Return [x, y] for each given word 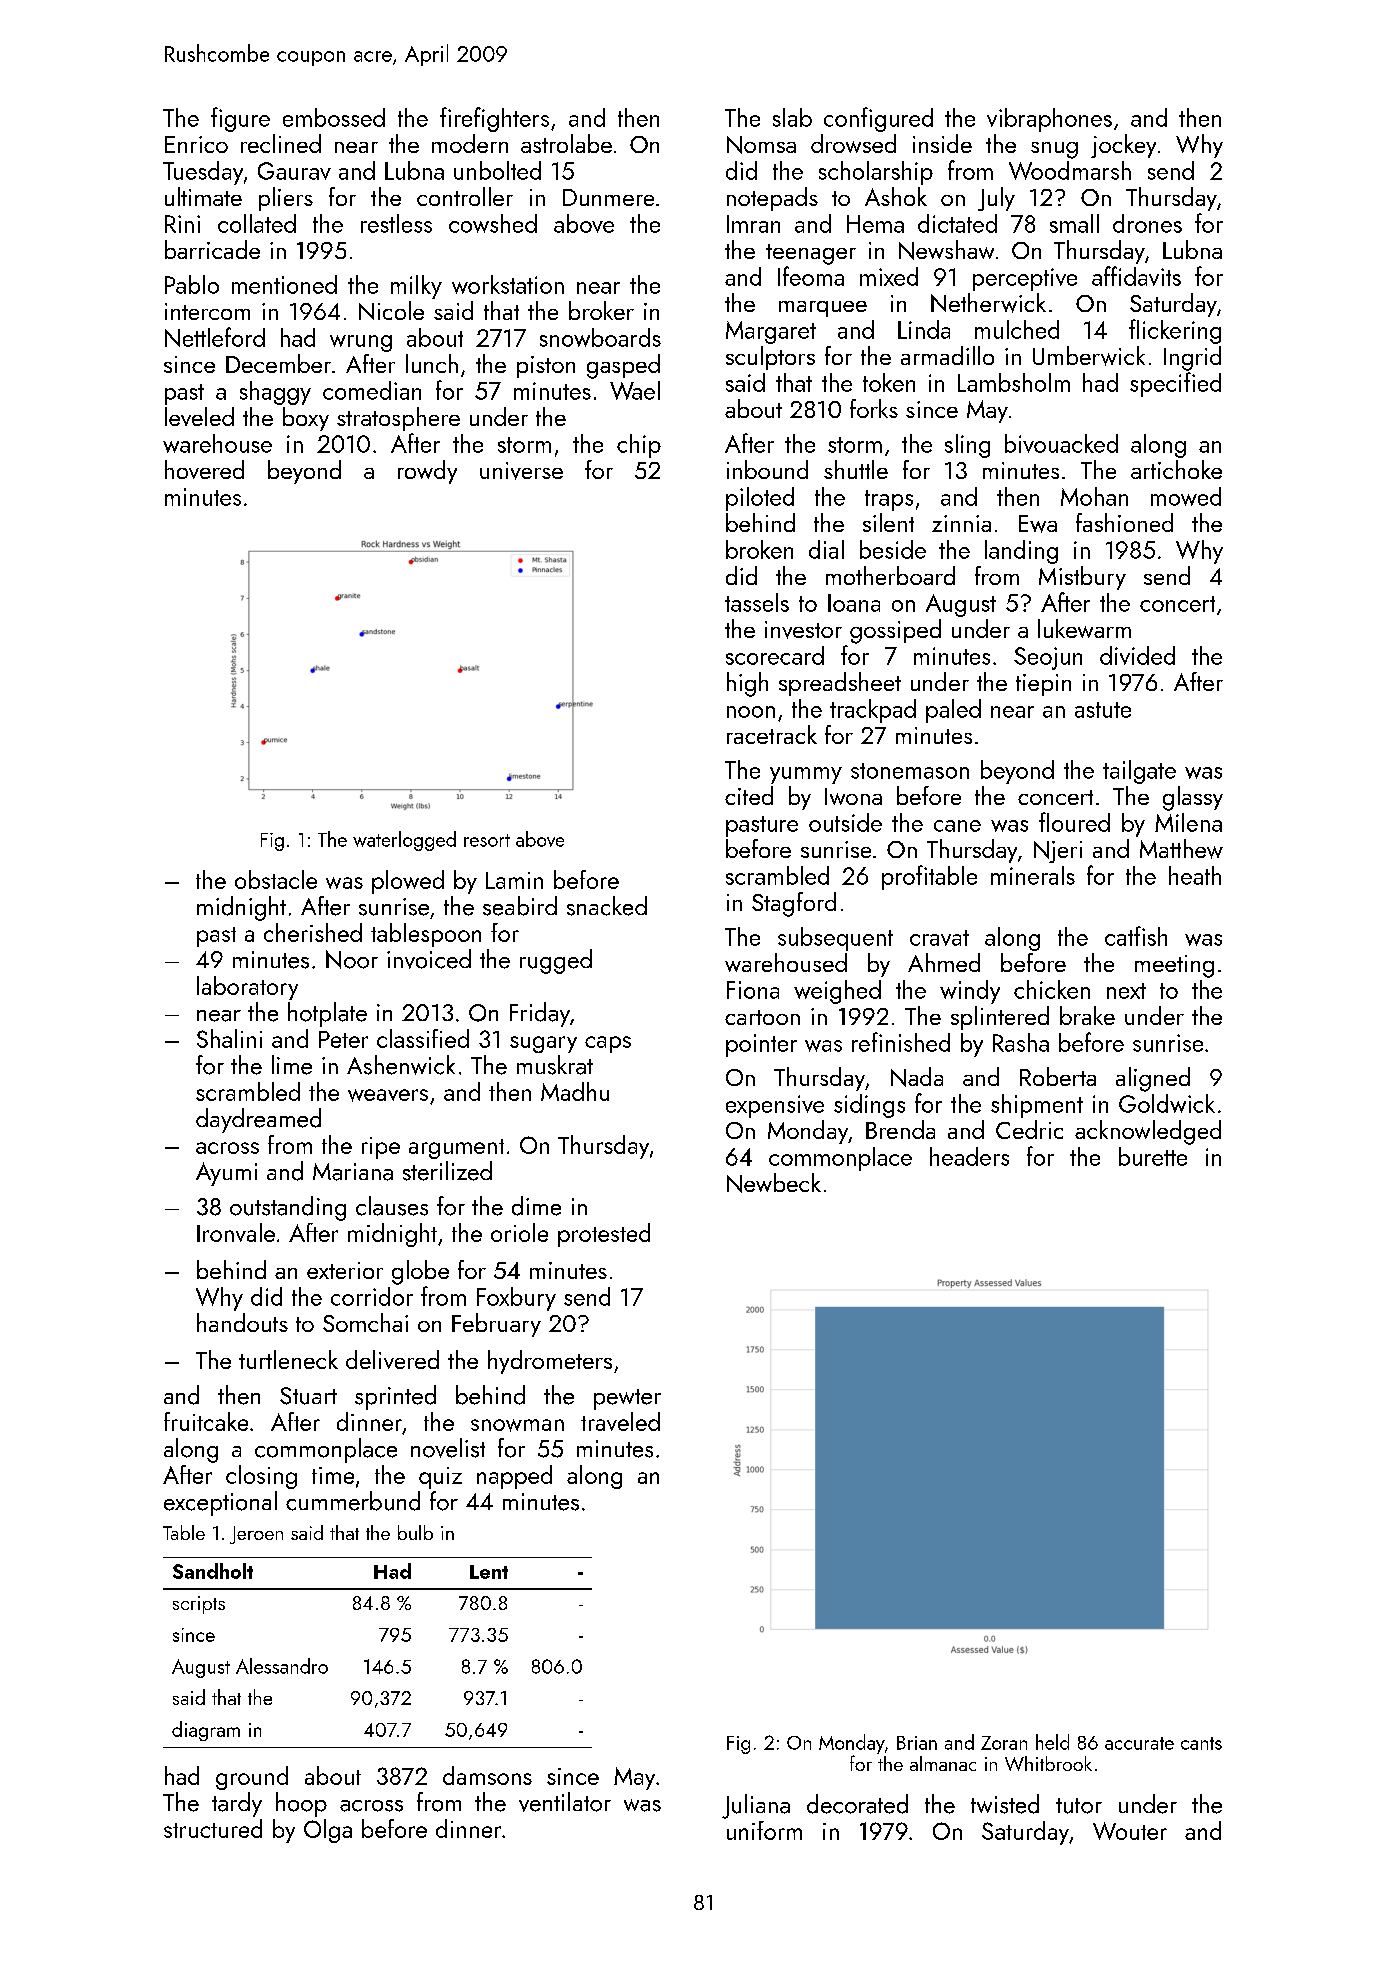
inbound [767, 469]
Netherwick [988, 303]
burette [1153, 1156]
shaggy [275, 393]
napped [514, 1477]
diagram [206, 1731]
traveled [620, 1421]
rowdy [427, 472]
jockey [1123, 146]
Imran [753, 224]
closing [261, 1477]
